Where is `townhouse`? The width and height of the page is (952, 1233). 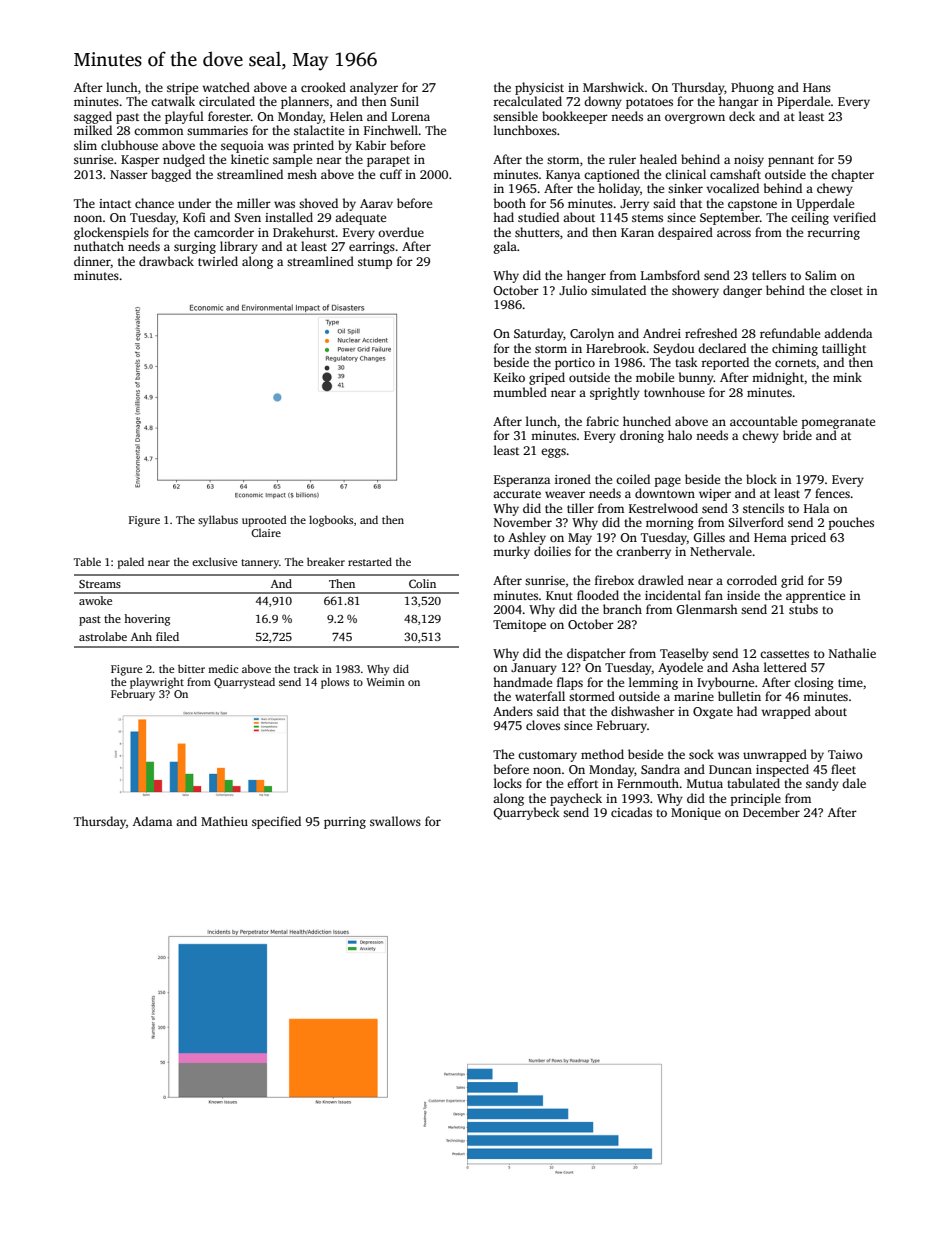
townhouse is located at coordinates (674, 392).
